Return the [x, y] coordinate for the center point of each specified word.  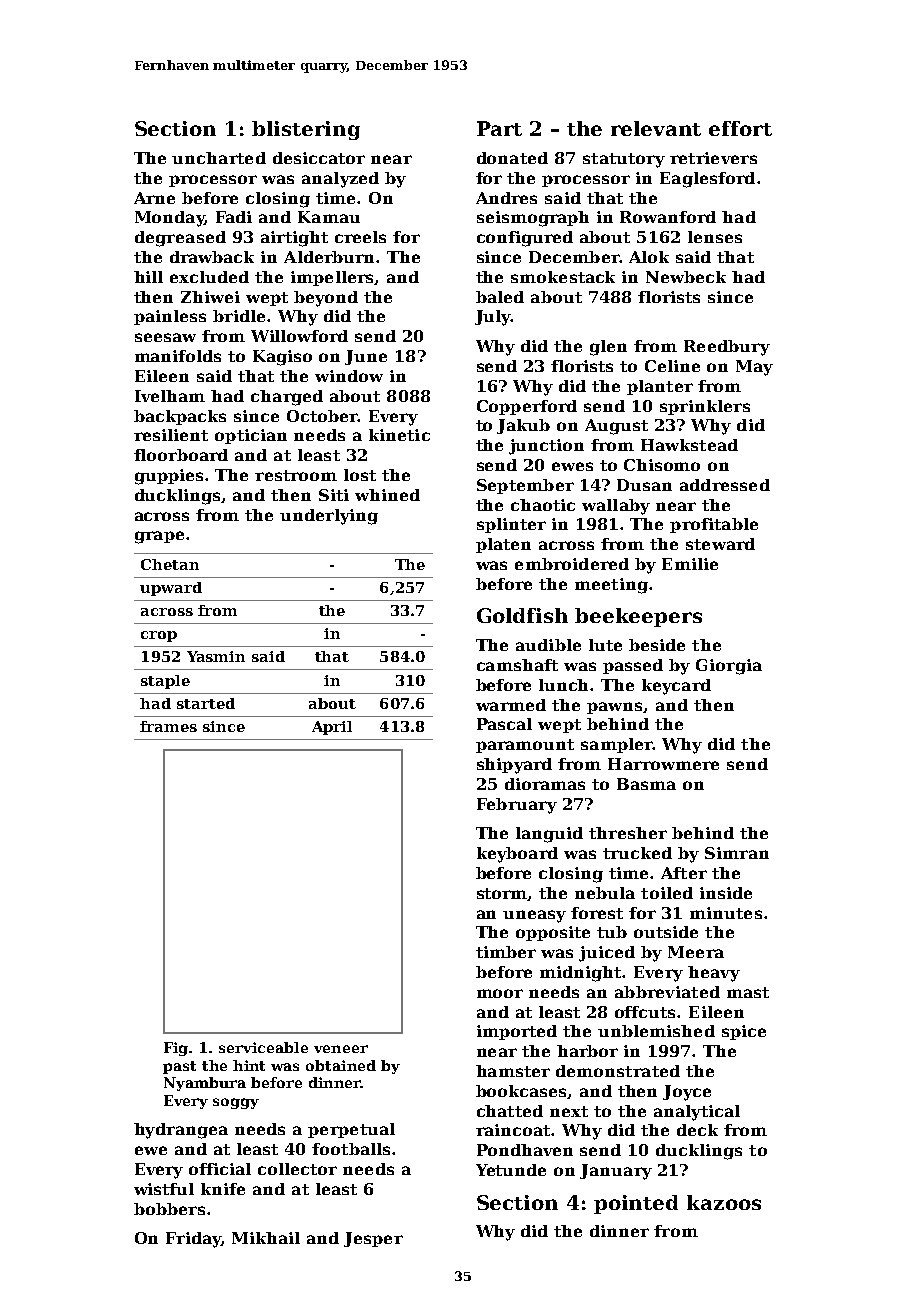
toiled [667, 893]
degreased [180, 239]
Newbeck [686, 277]
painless [170, 317]
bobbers [169, 1209]
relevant [656, 128]
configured [525, 239]
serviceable [263, 1047]
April [332, 728]
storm [502, 894]
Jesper [373, 1239]
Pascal [504, 724]
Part [499, 128]
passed [633, 666]
